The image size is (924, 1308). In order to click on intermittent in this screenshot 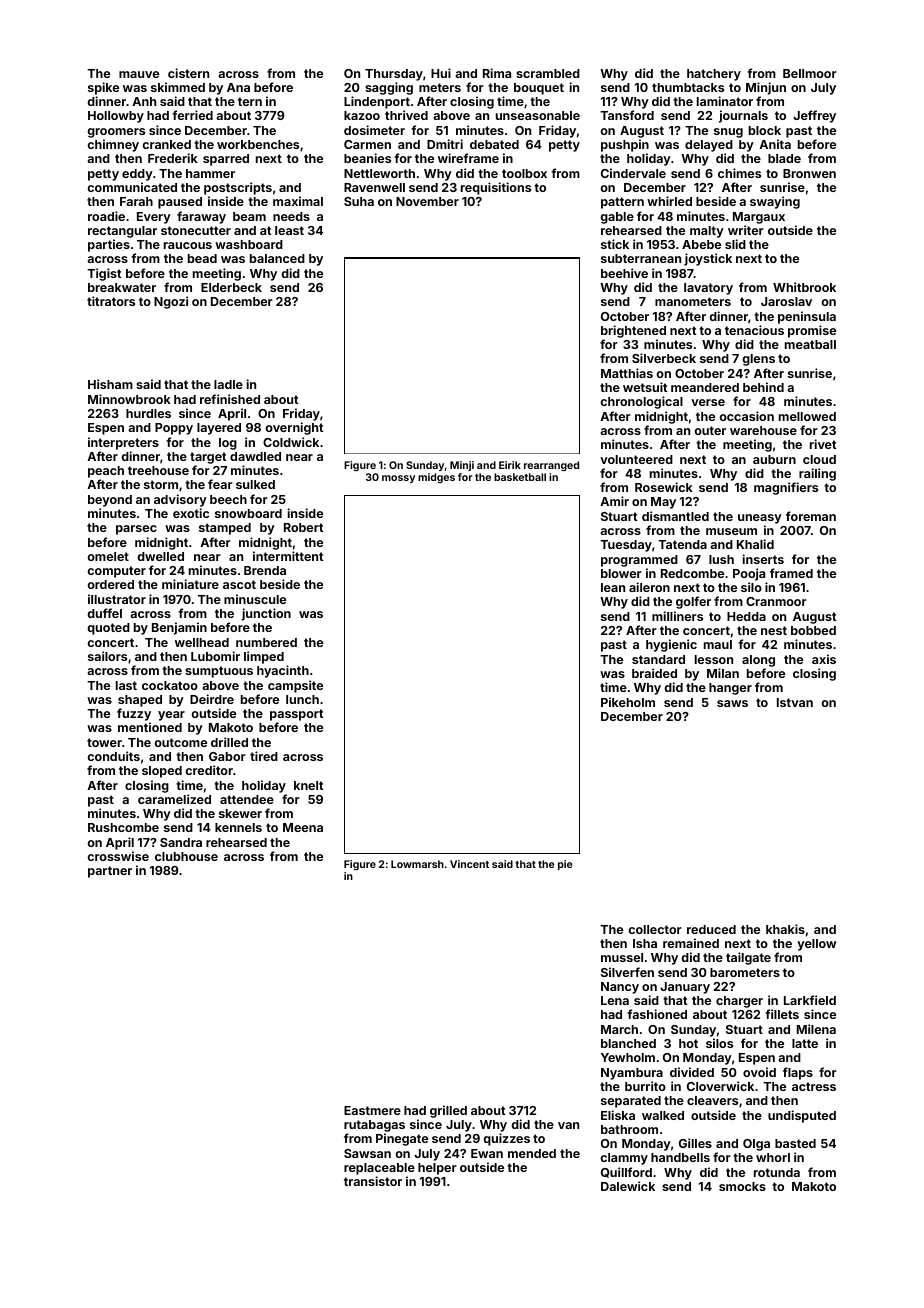, I will do `click(288, 556)`.
